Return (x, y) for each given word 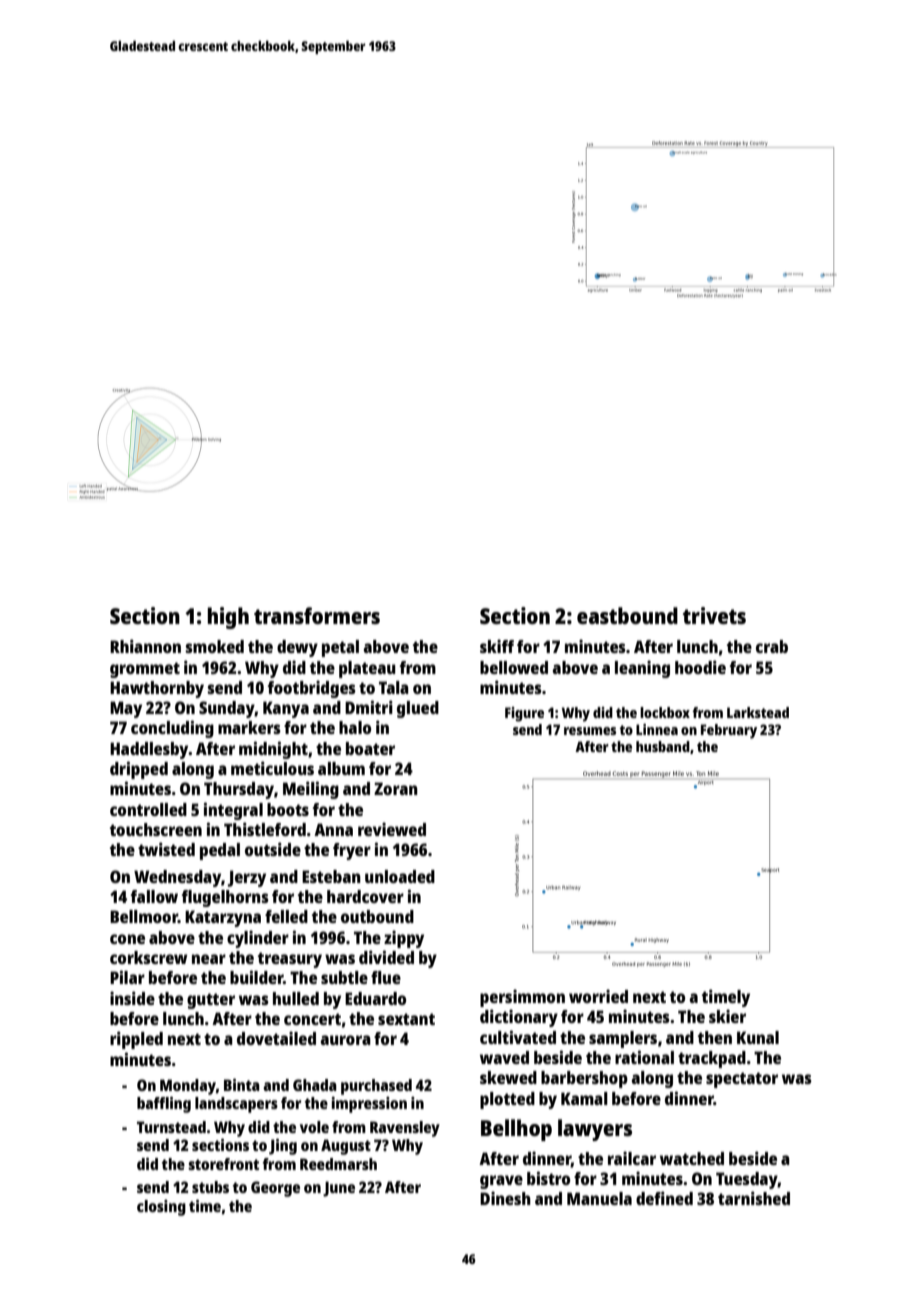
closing (161, 1208)
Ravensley (405, 1129)
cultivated (518, 1037)
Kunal (758, 1037)
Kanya (286, 709)
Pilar (127, 977)
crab (772, 646)
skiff (497, 646)
